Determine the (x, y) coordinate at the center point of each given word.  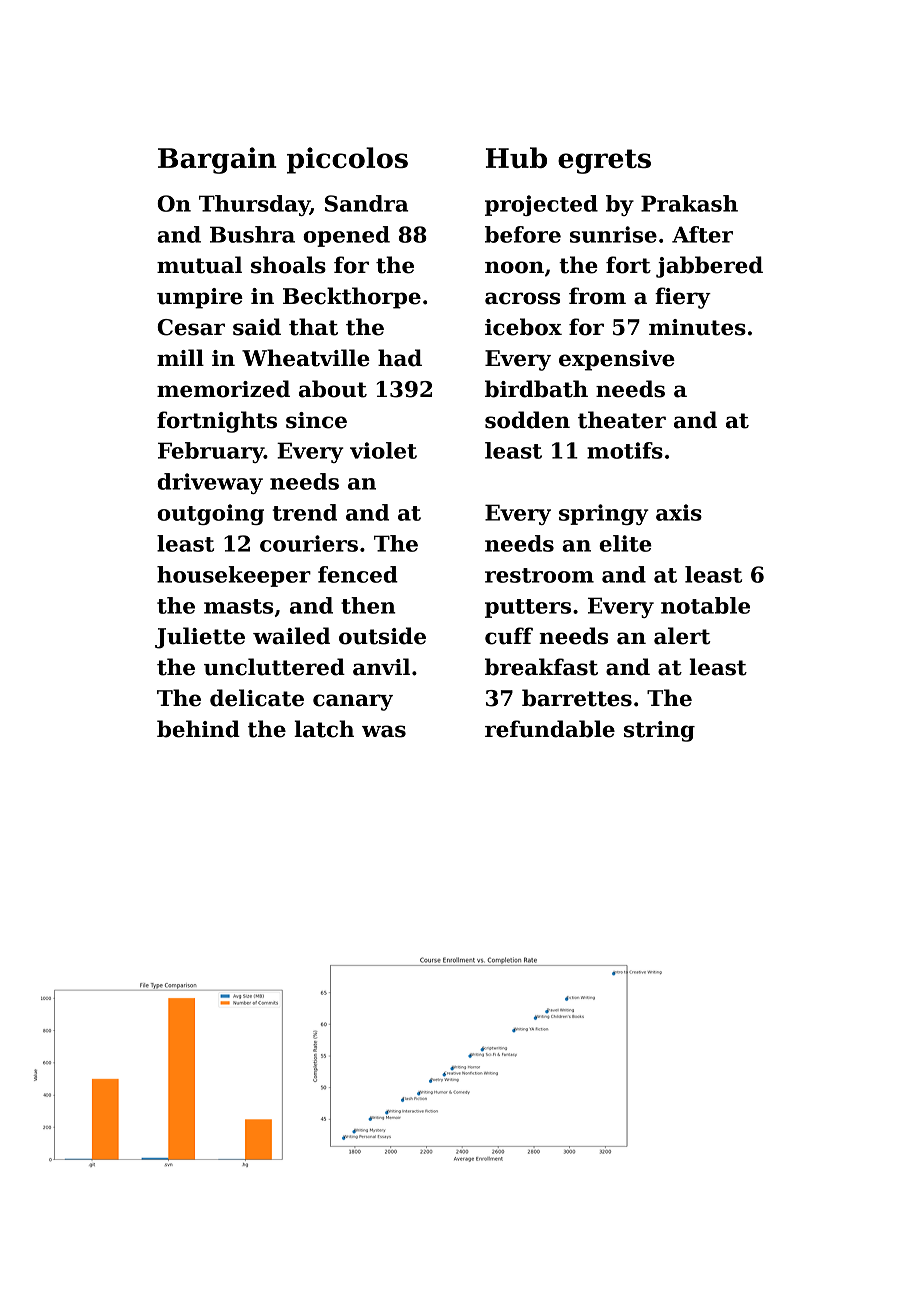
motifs (625, 450)
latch (324, 729)
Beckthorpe (352, 298)
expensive (617, 360)
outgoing (210, 514)
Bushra (252, 234)
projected (541, 205)
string (659, 731)
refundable (550, 729)
